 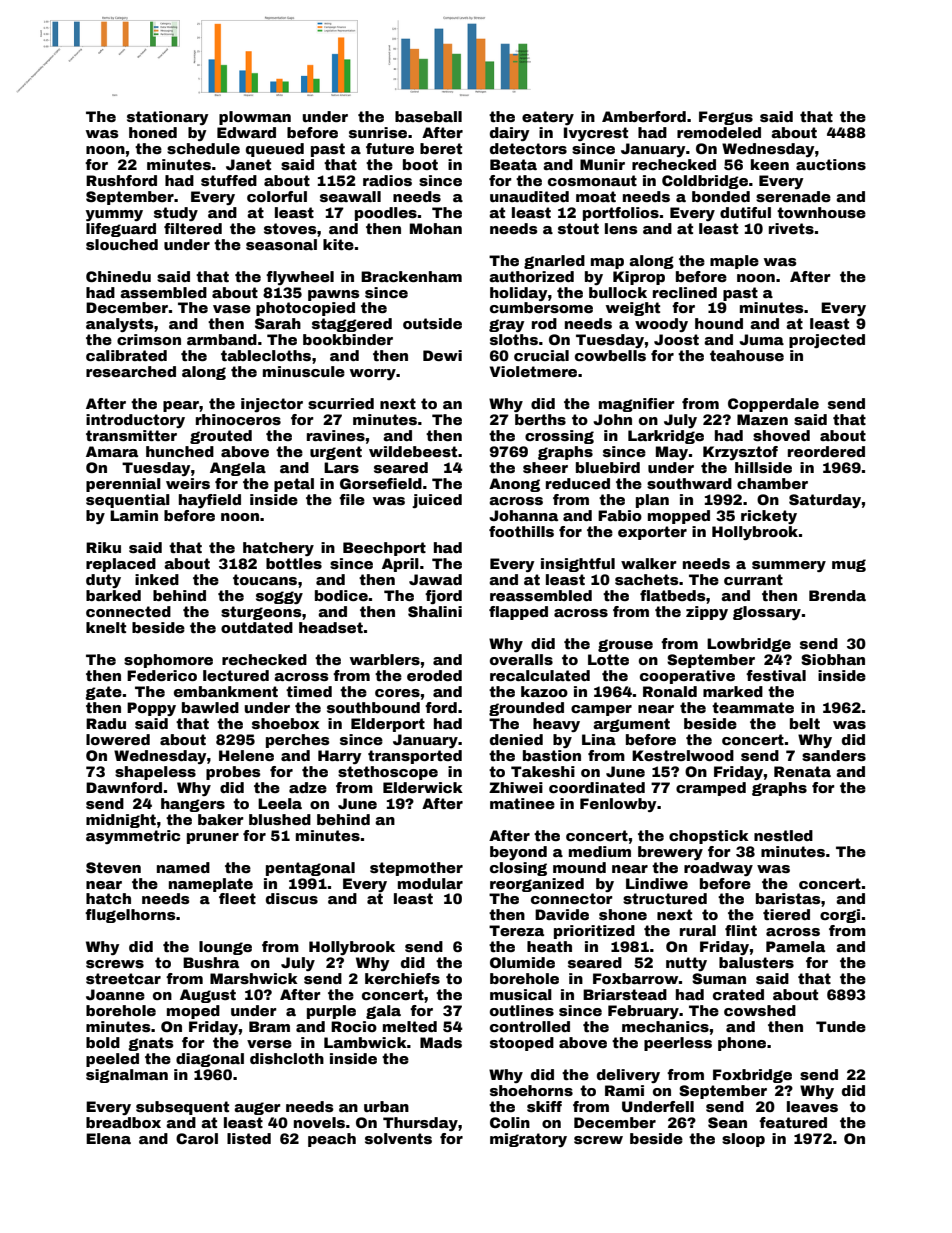 What do you see at coordinates (802, 771) in the screenshot?
I see `Renata` at bounding box center [802, 771].
